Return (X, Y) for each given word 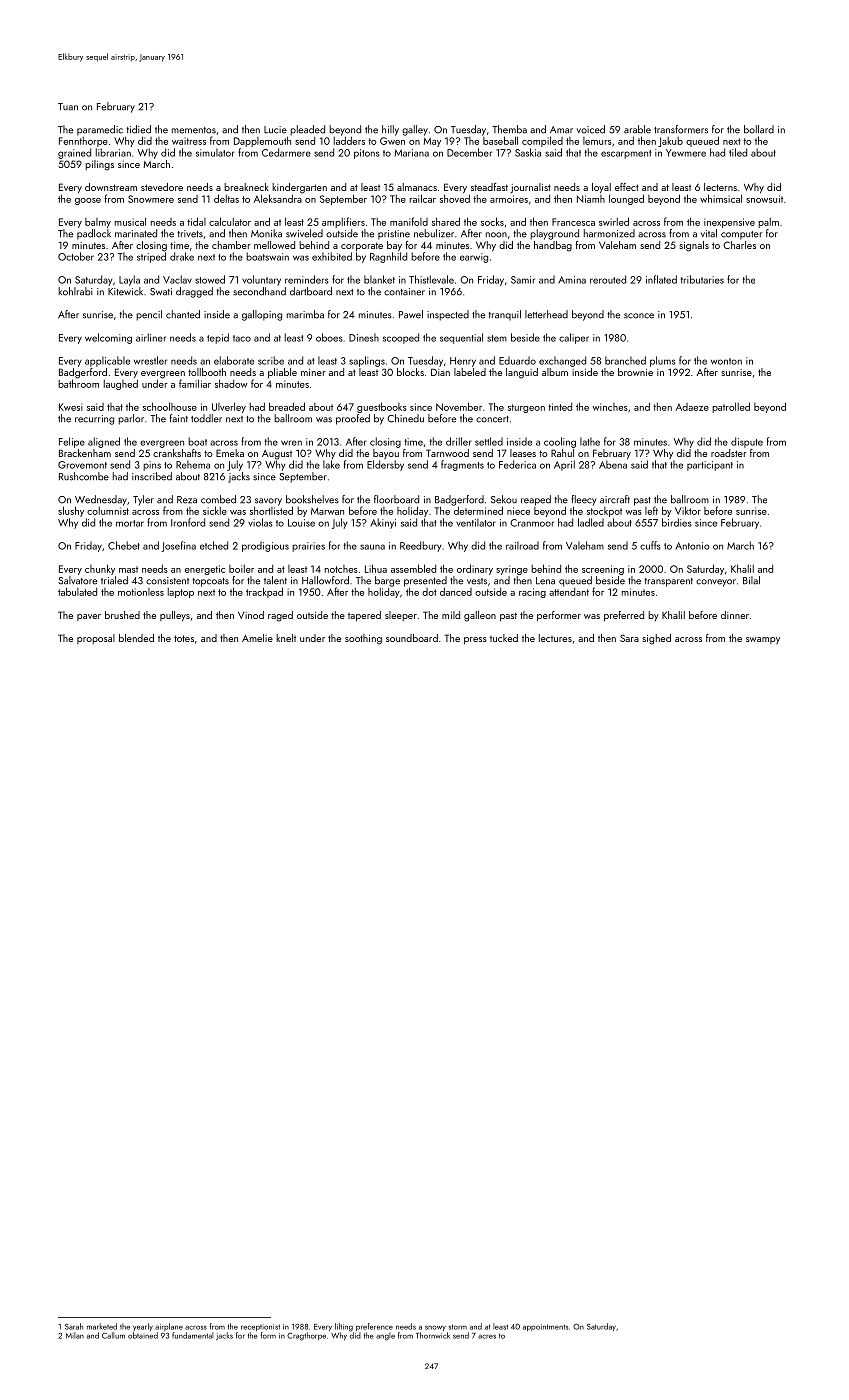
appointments (545, 1327)
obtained (143, 1335)
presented (425, 581)
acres (487, 1336)
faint (179, 418)
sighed (656, 639)
